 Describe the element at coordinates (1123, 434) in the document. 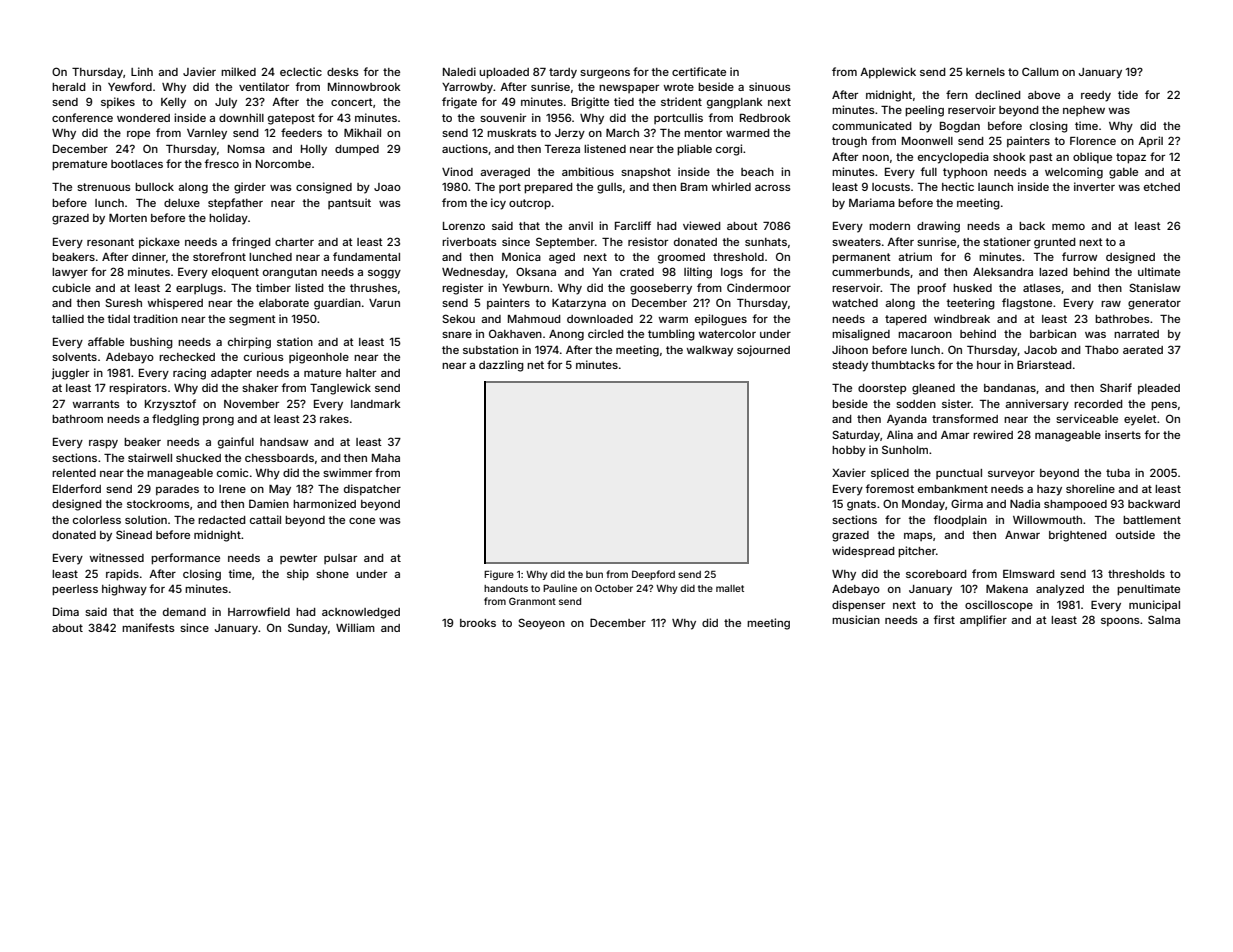

I see `inserts` at that location.
